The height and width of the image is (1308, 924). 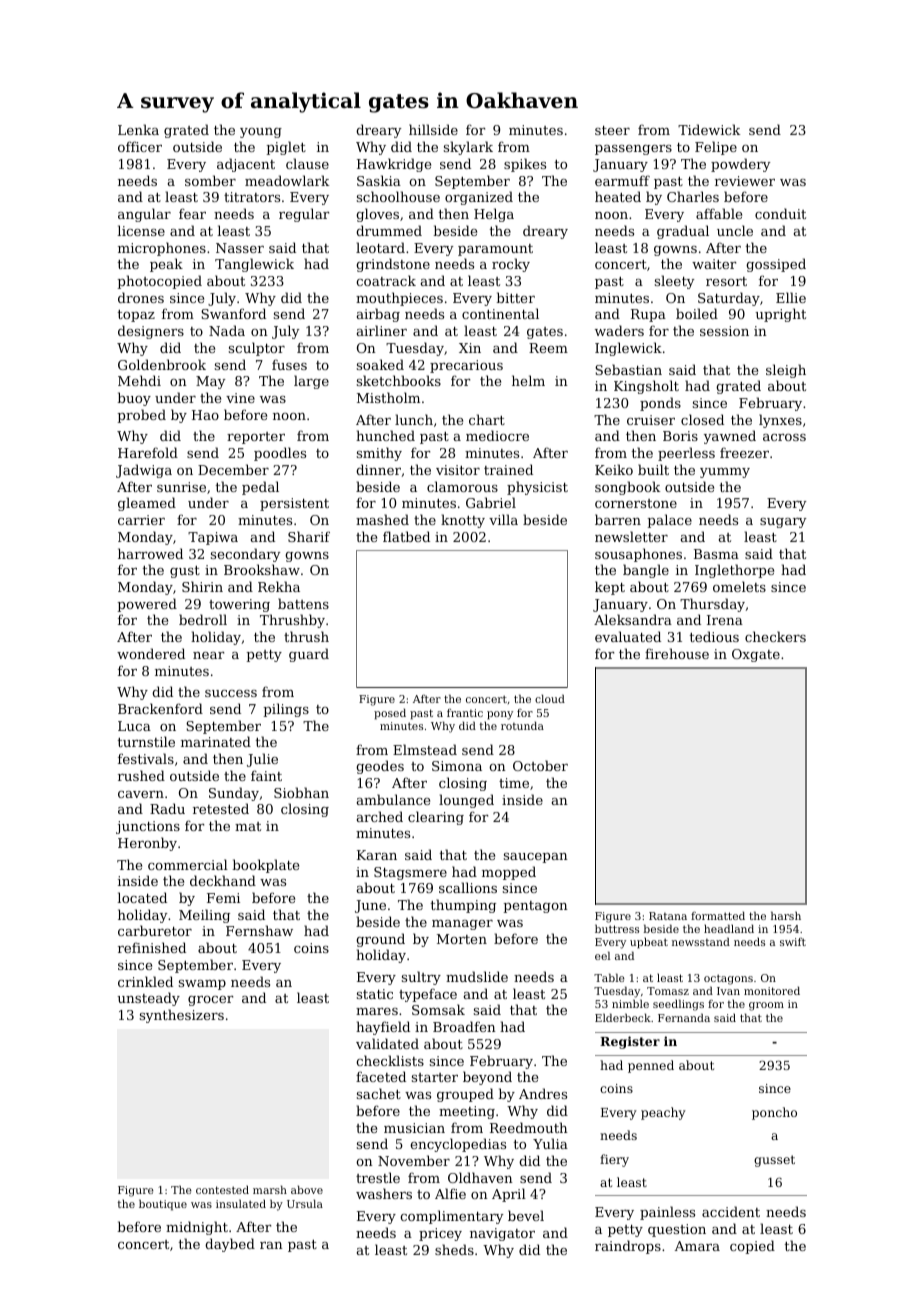 I want to click on sachet, so click(x=379, y=1093).
